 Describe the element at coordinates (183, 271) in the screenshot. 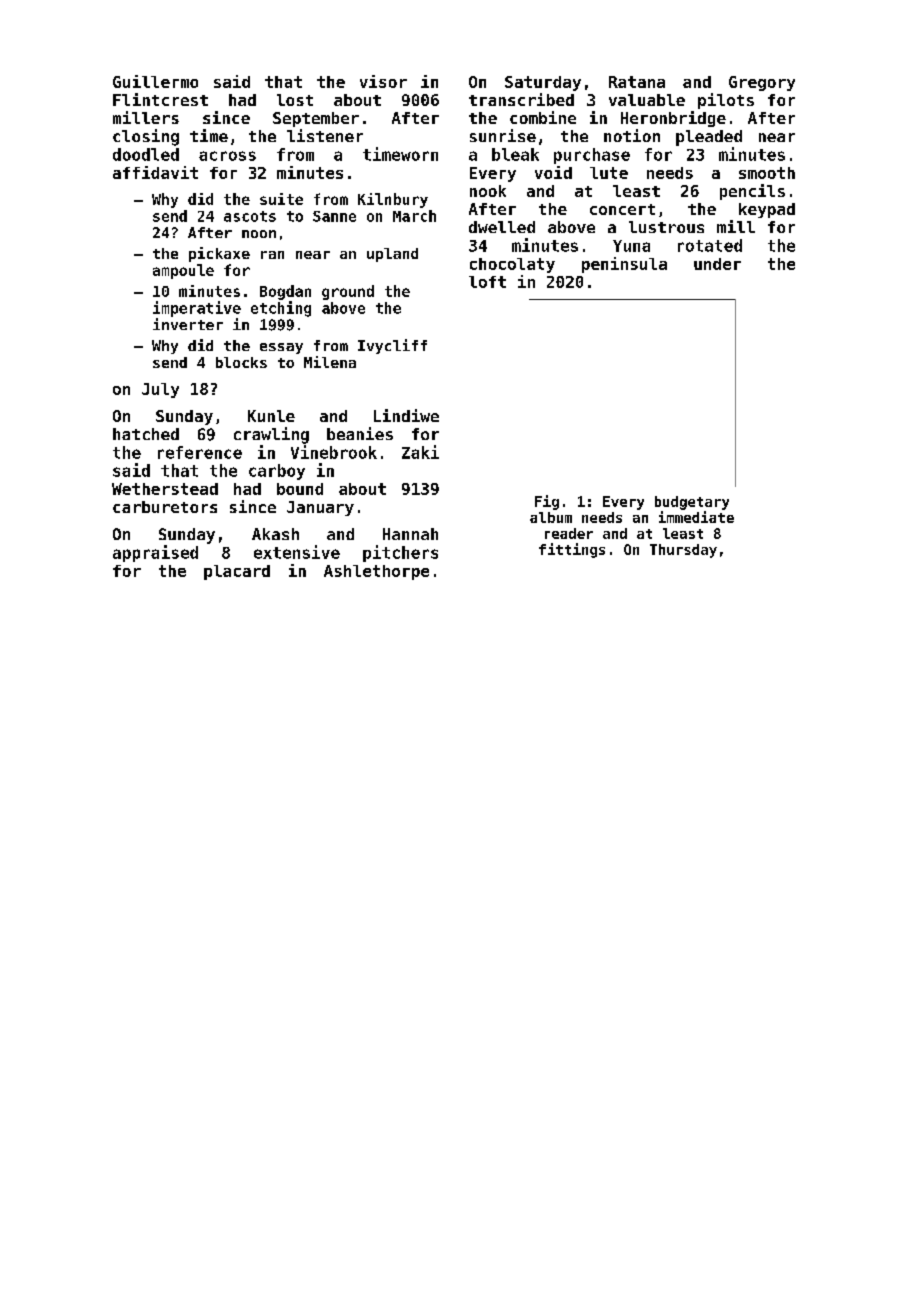

I see `ampoule` at that location.
